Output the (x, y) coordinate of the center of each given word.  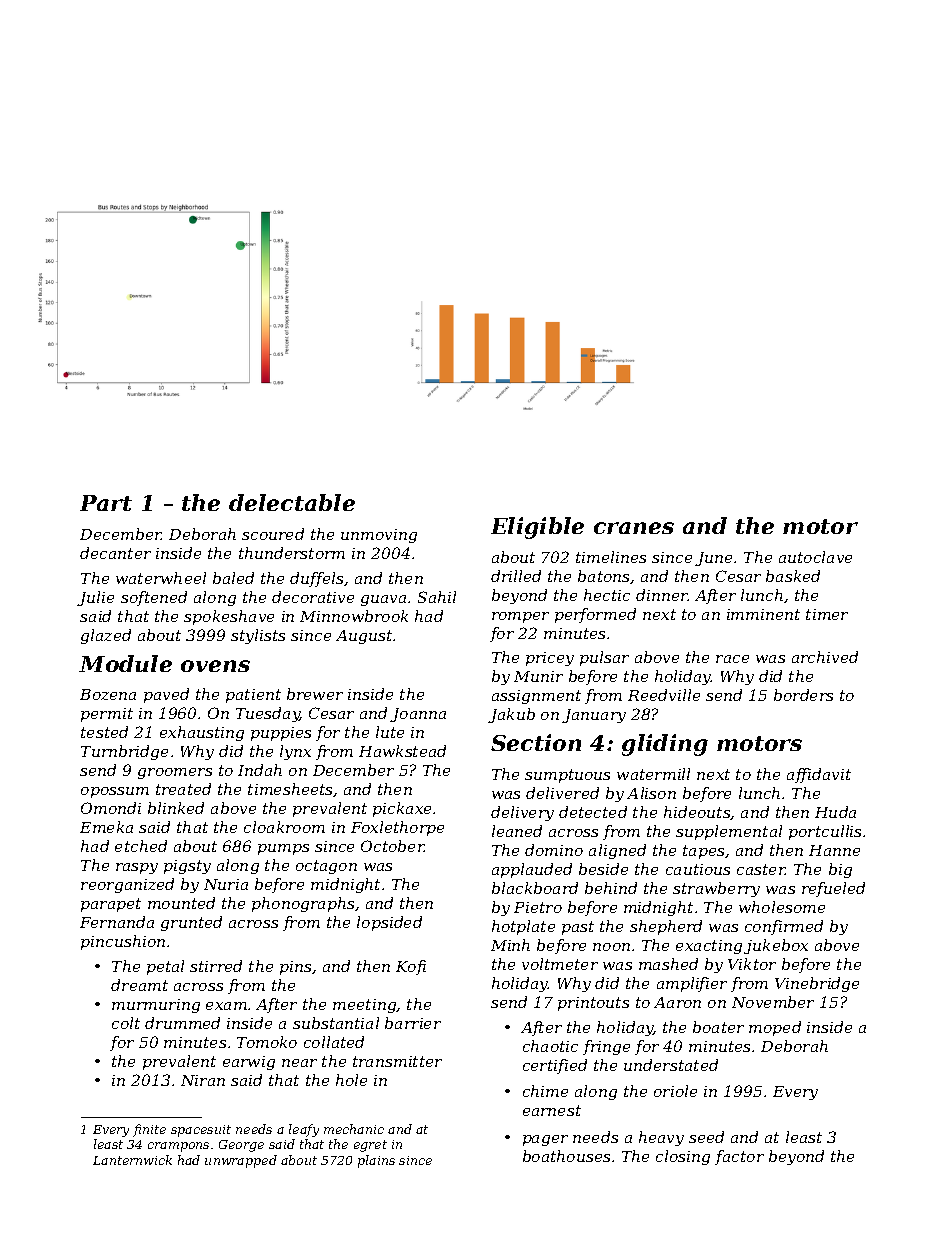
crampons (178, 1147)
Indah (260, 770)
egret (370, 1146)
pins (295, 968)
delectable (292, 502)
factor (739, 1157)
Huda (835, 812)
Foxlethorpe (397, 828)
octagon (326, 867)
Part (106, 503)
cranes (634, 528)
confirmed (784, 927)
